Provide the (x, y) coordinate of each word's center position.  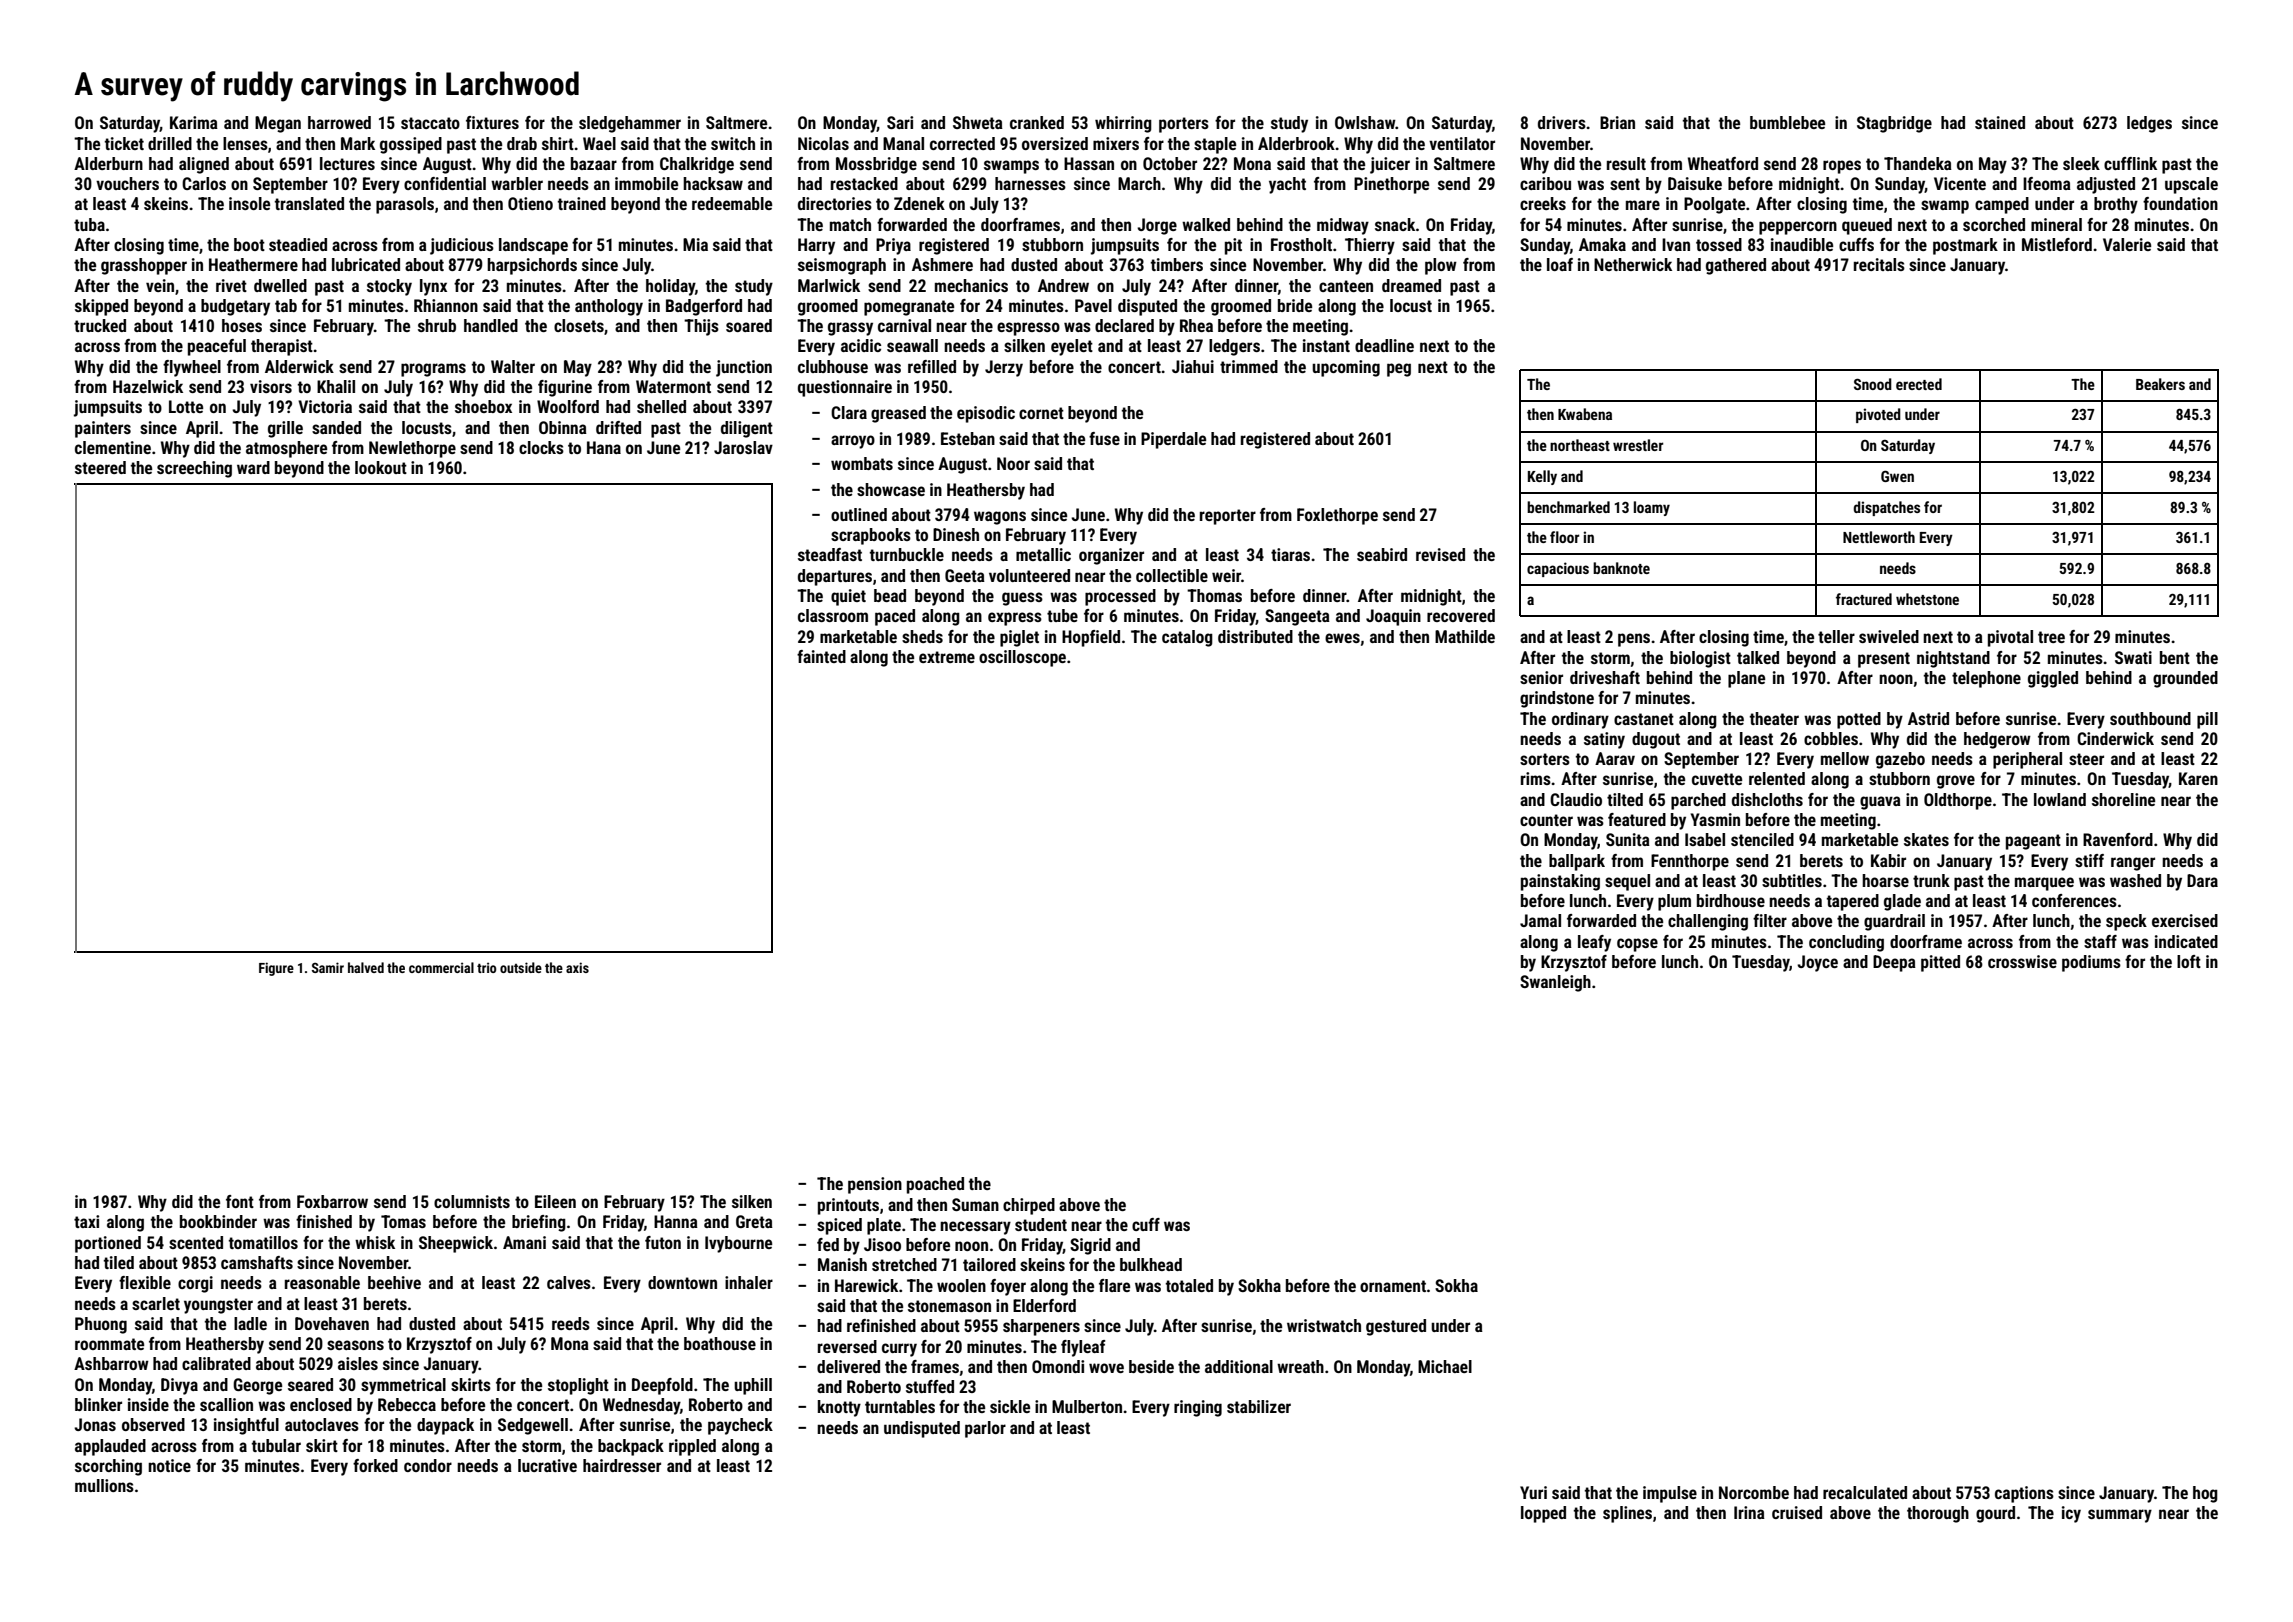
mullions (104, 1485)
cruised (1797, 1512)
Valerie (2127, 244)
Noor (1013, 463)
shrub (437, 325)
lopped (1543, 1514)
